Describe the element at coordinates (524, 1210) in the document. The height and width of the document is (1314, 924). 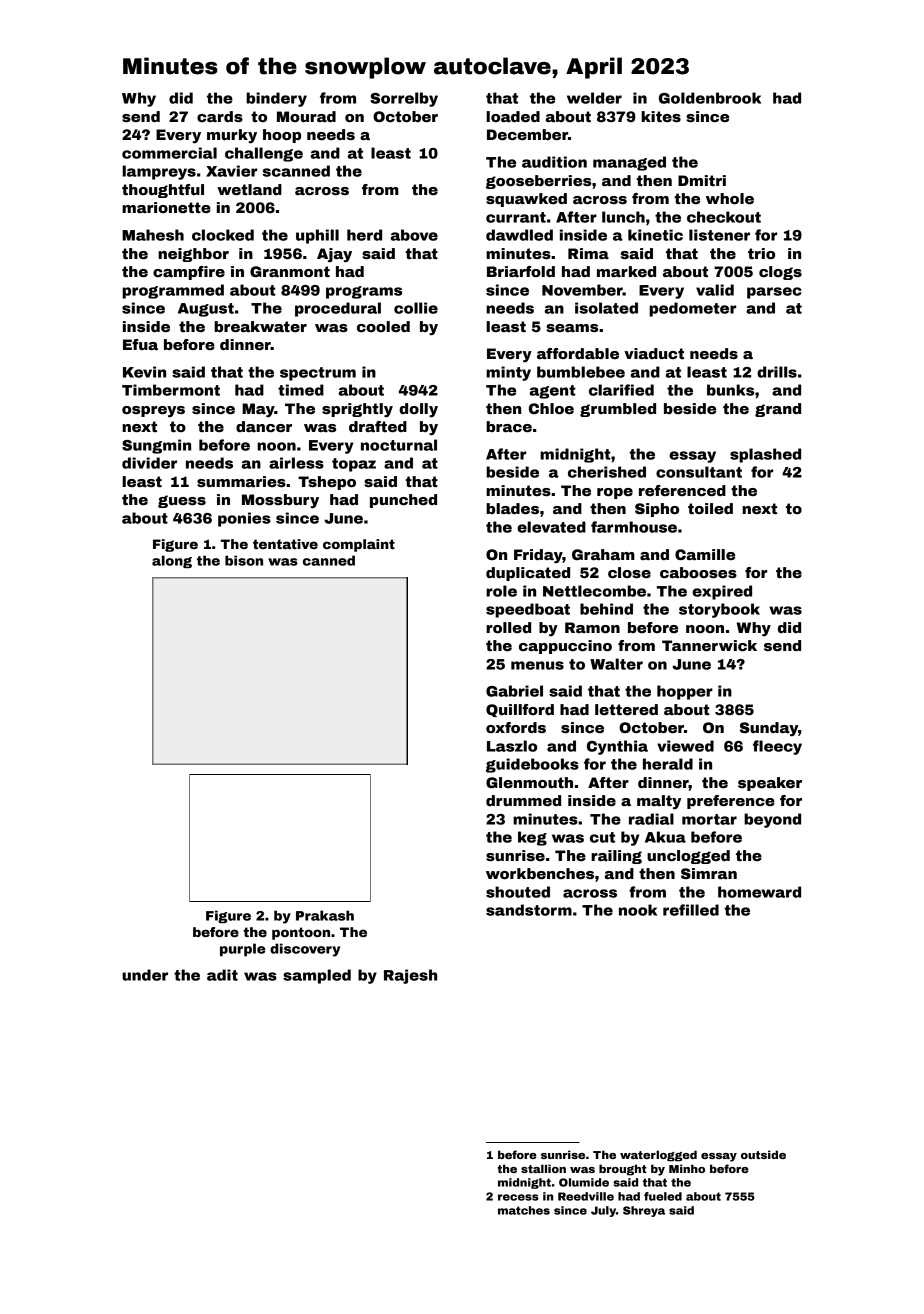
I see `matches` at that location.
